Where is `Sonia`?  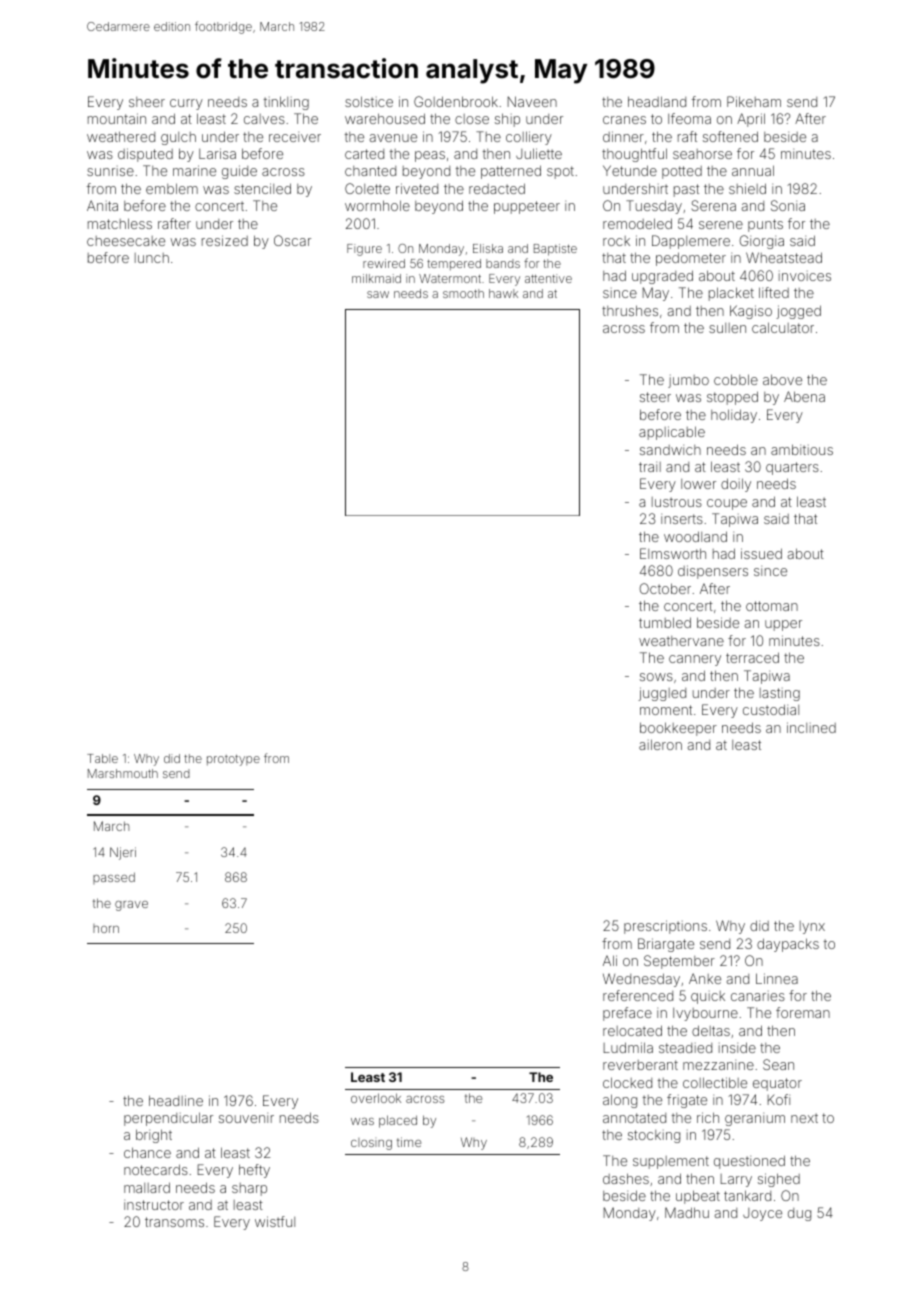
Sonia is located at coordinates (788, 205).
